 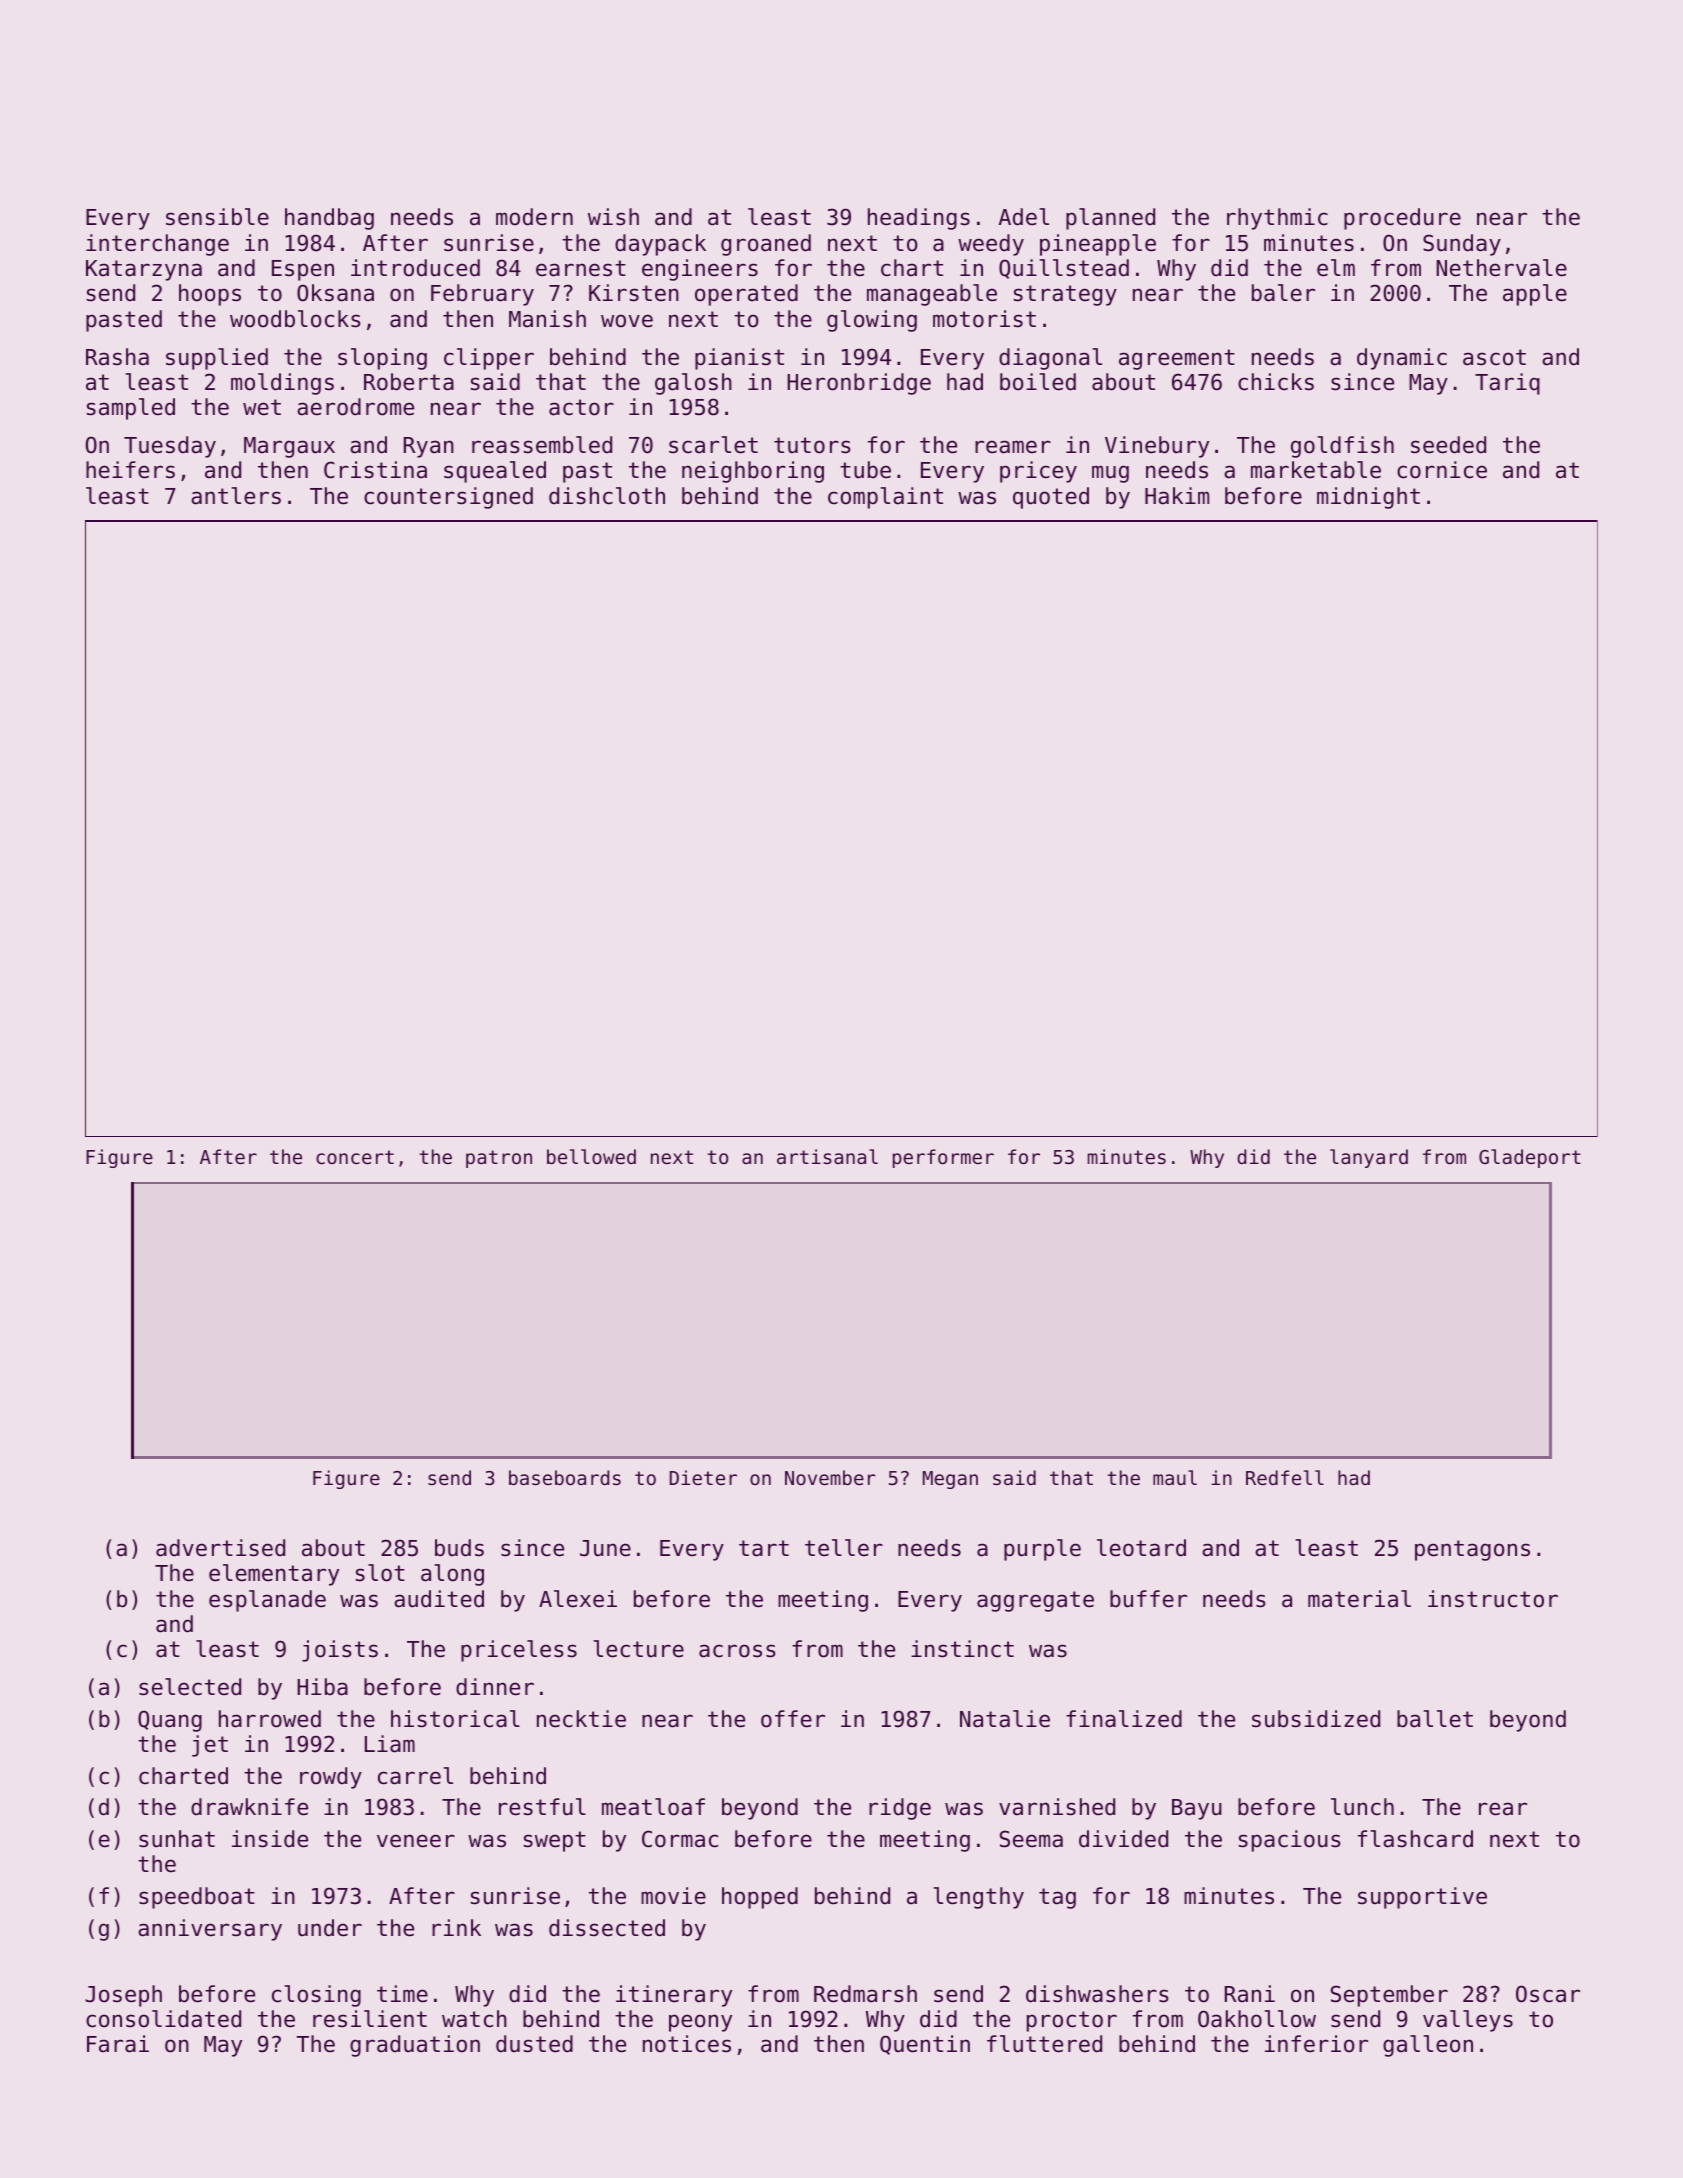 What do you see at coordinates (1005, 1719) in the screenshot?
I see `Natalie` at bounding box center [1005, 1719].
